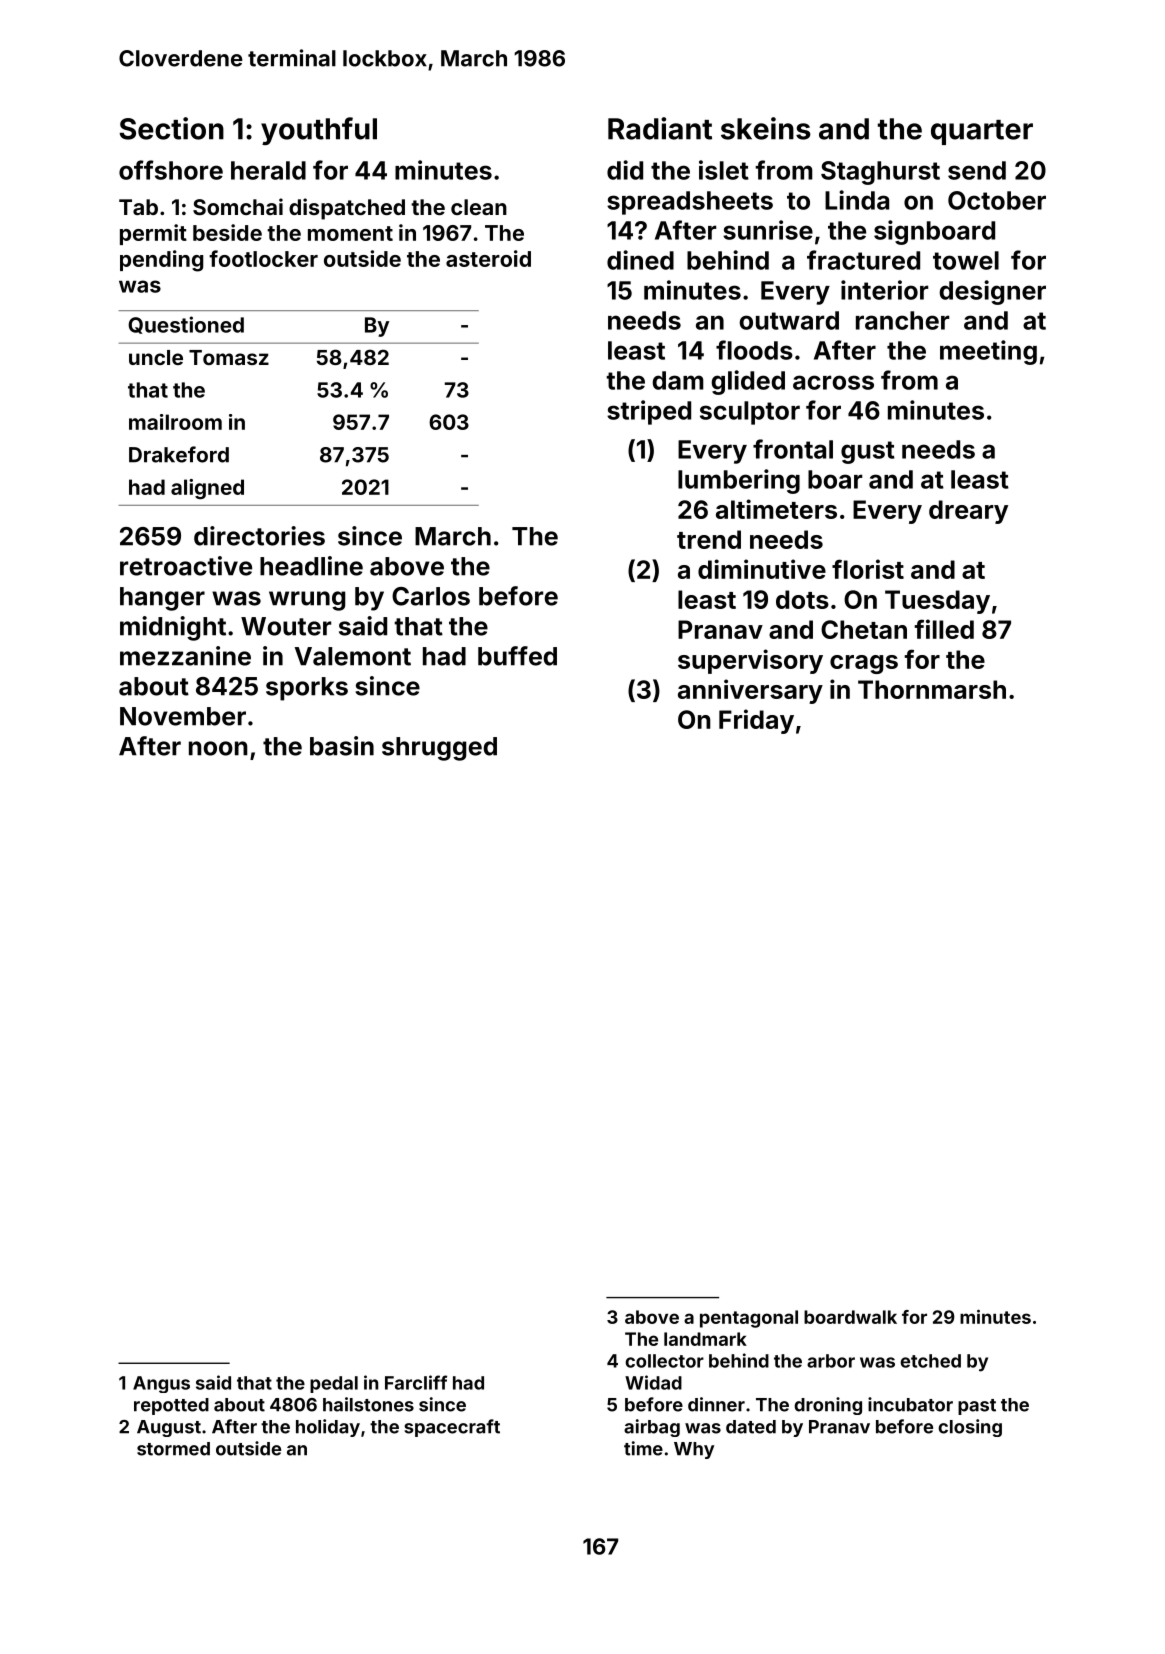 Image resolution: width=1165 pixels, height=1654 pixels. Describe the element at coordinates (319, 131) in the screenshot. I see `youthful` at that location.
